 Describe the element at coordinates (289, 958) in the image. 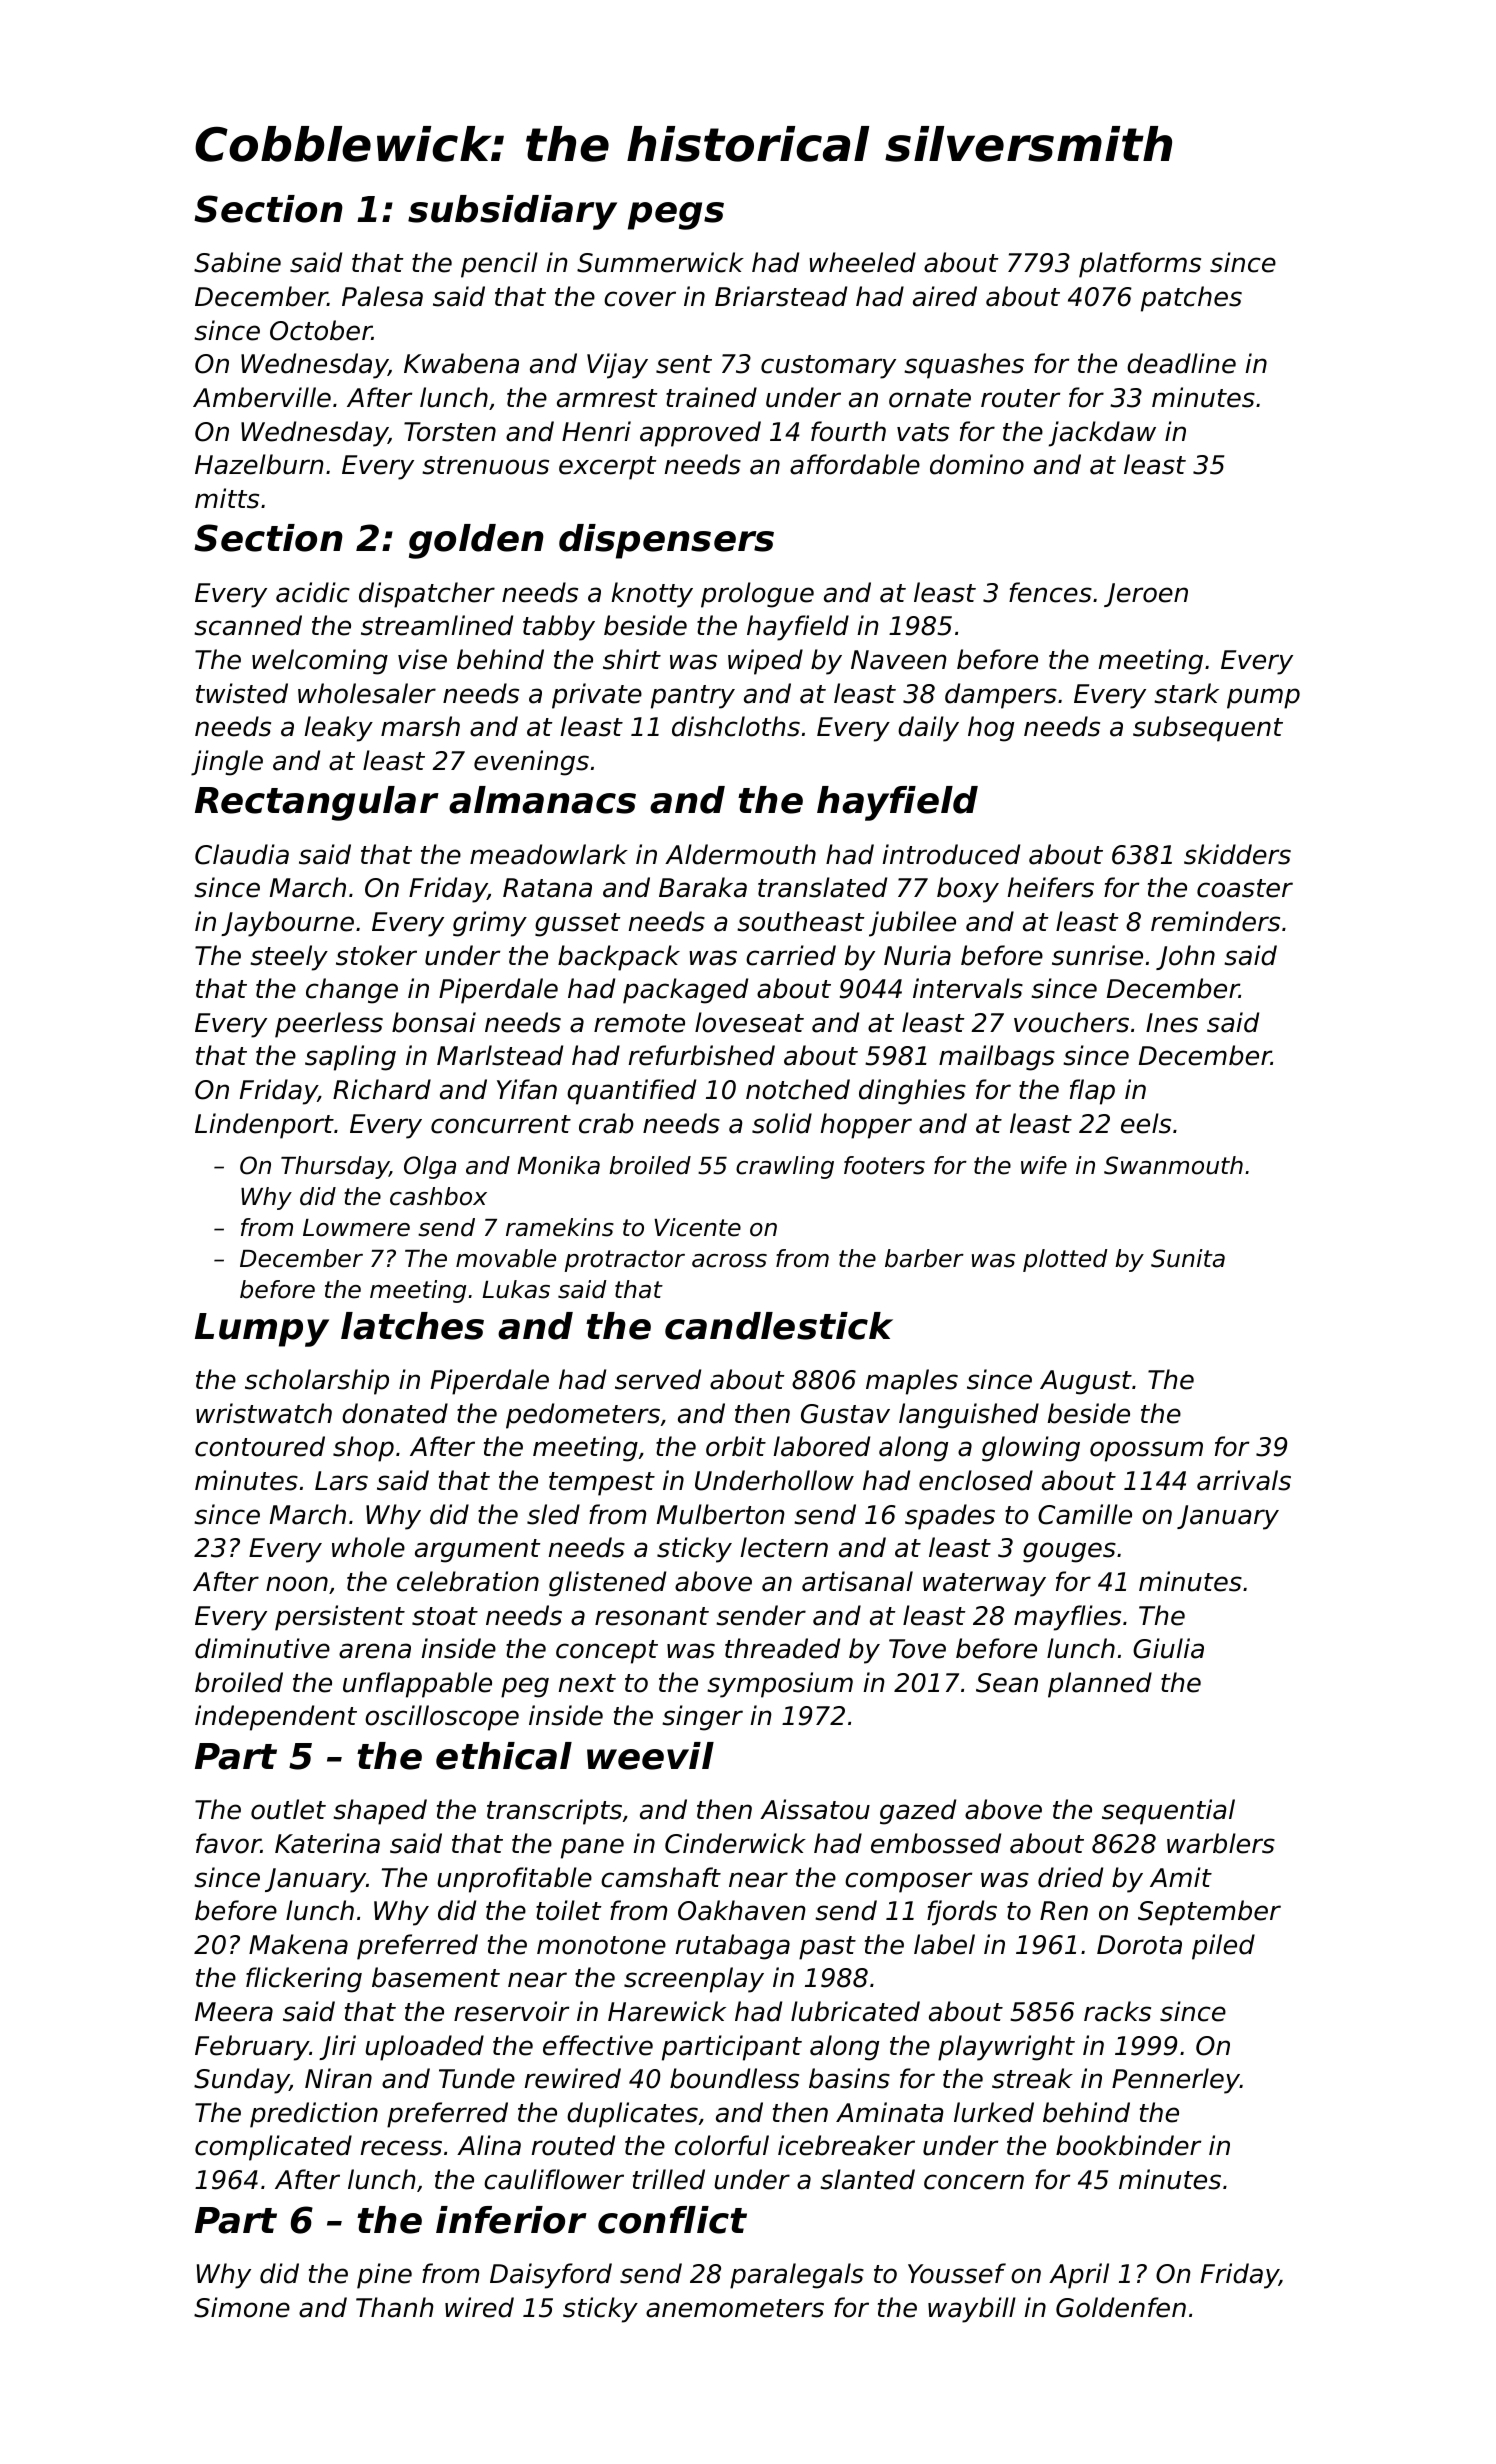

I see `steely` at that location.
